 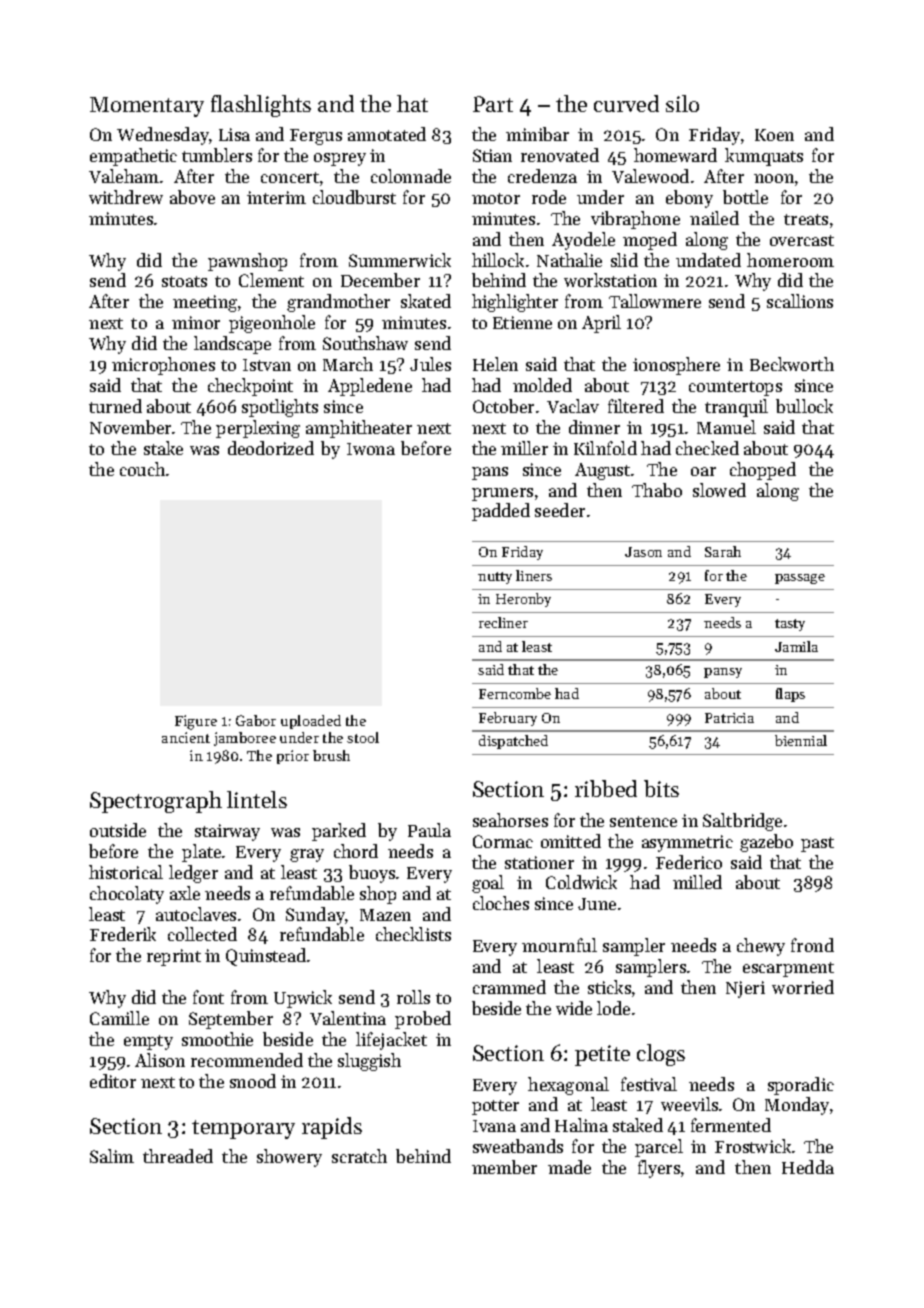 What do you see at coordinates (515, 693) in the screenshot?
I see `Ferncombe` at bounding box center [515, 693].
